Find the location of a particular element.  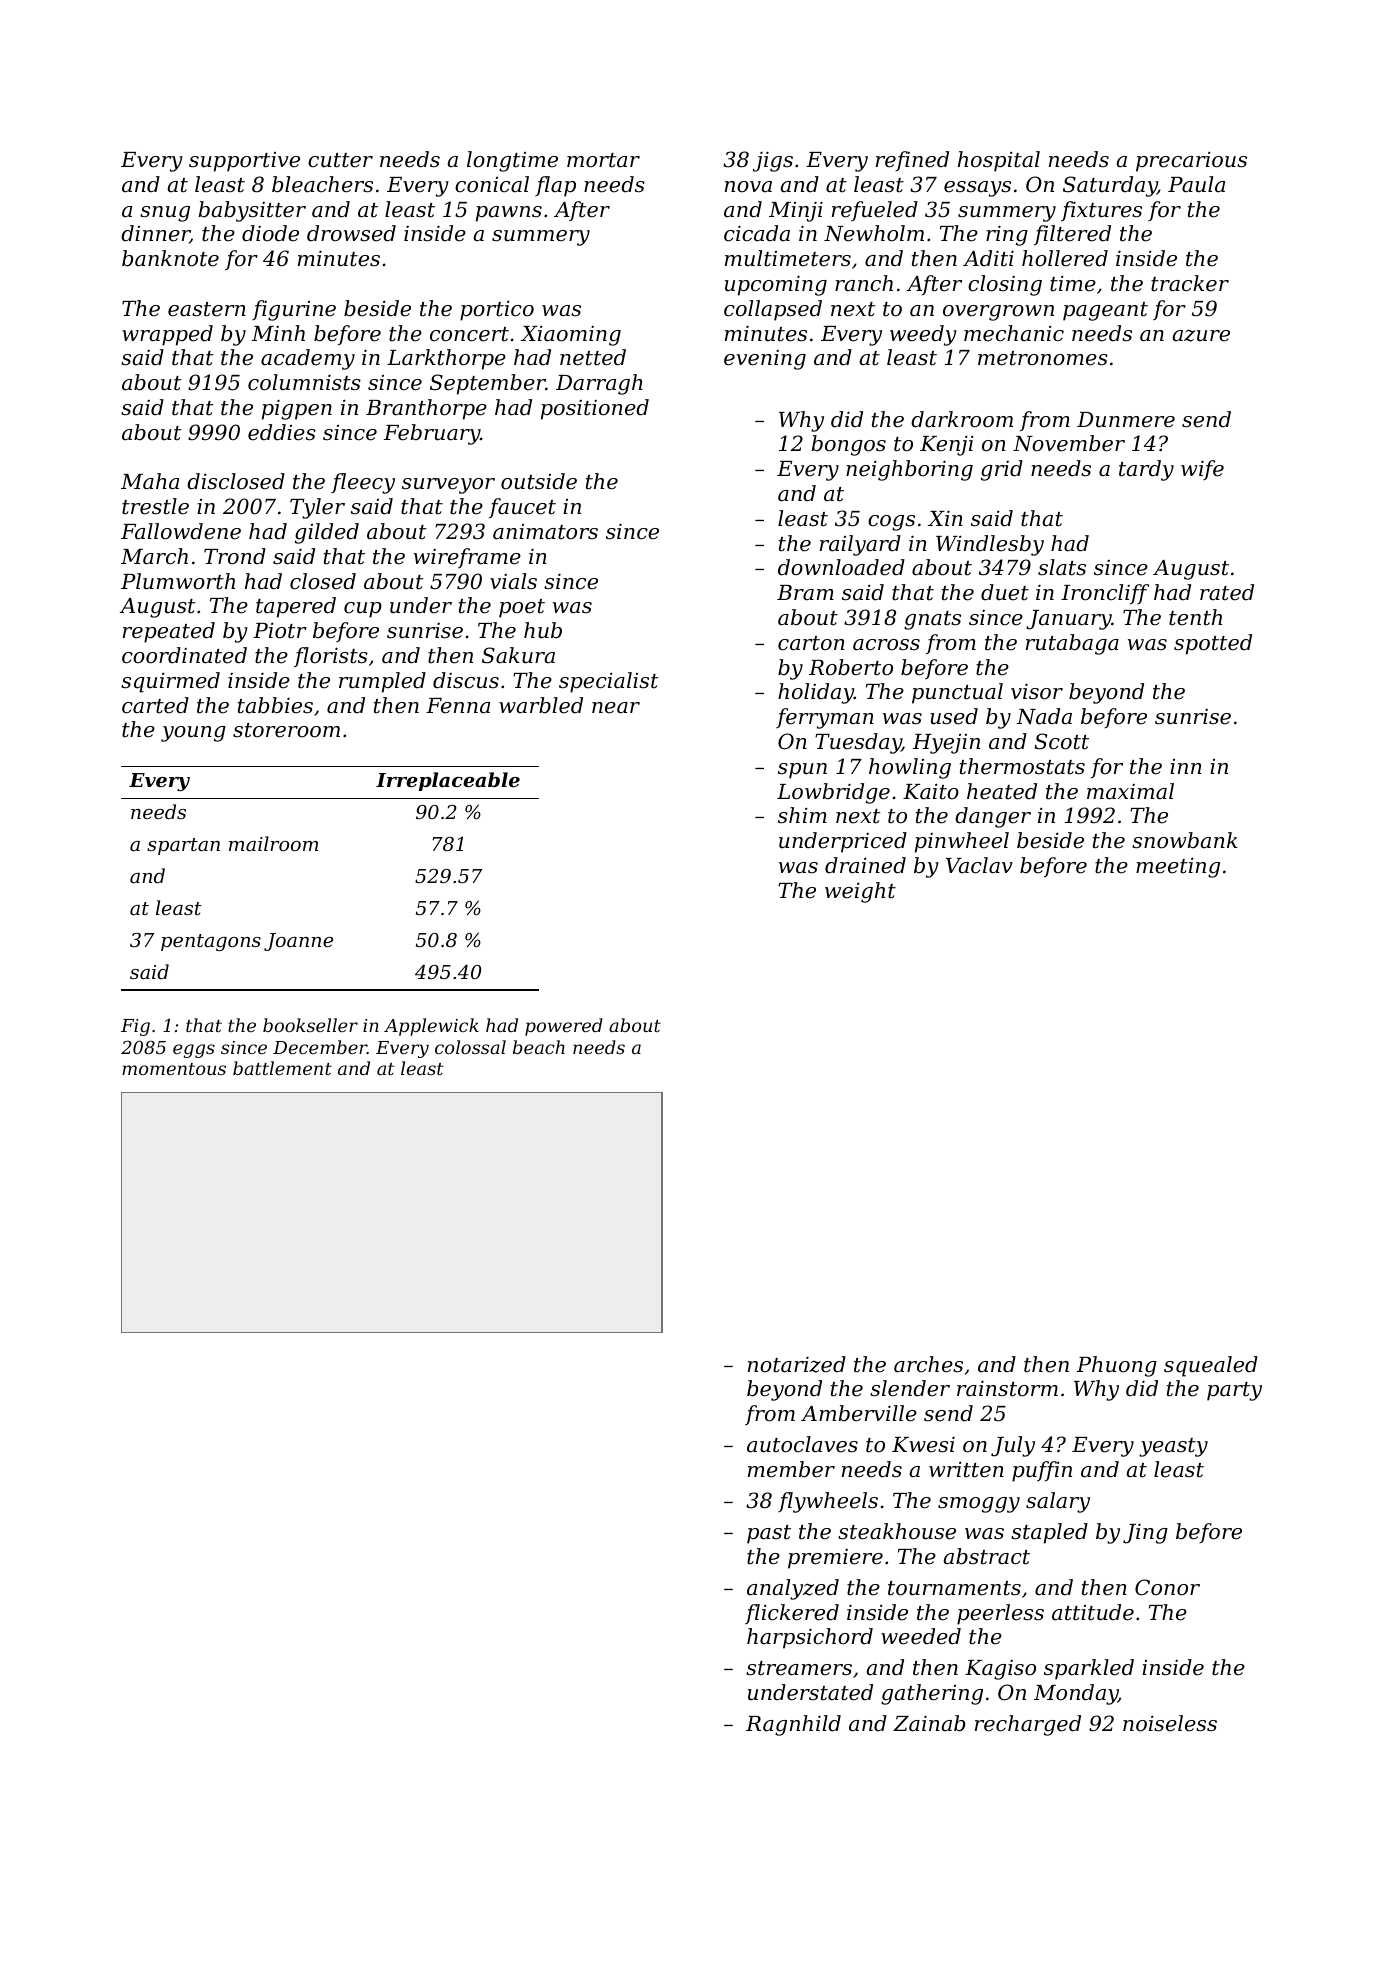

momentous is located at coordinates (174, 1069).
